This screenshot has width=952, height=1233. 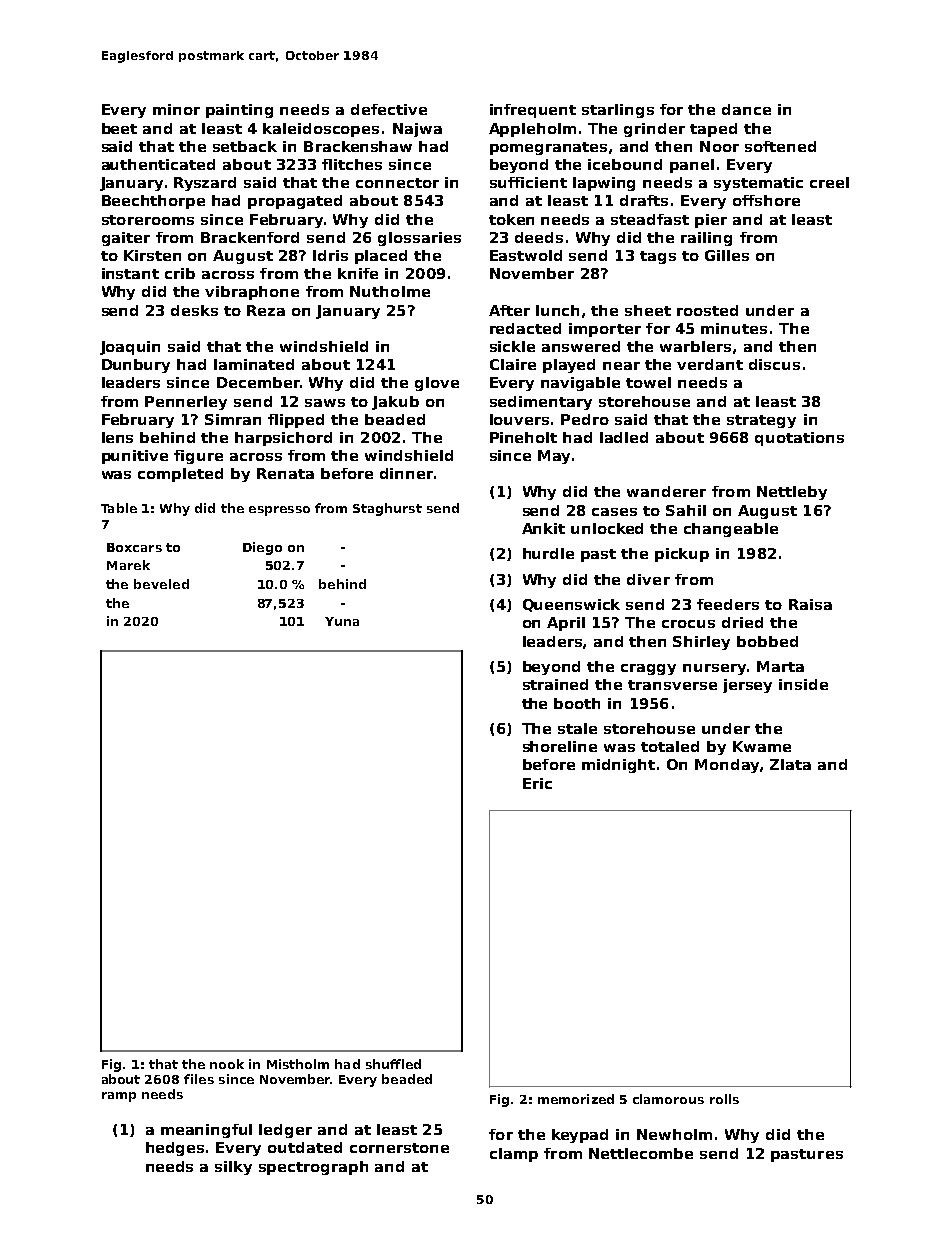 I want to click on memorized, so click(x=576, y=1099).
